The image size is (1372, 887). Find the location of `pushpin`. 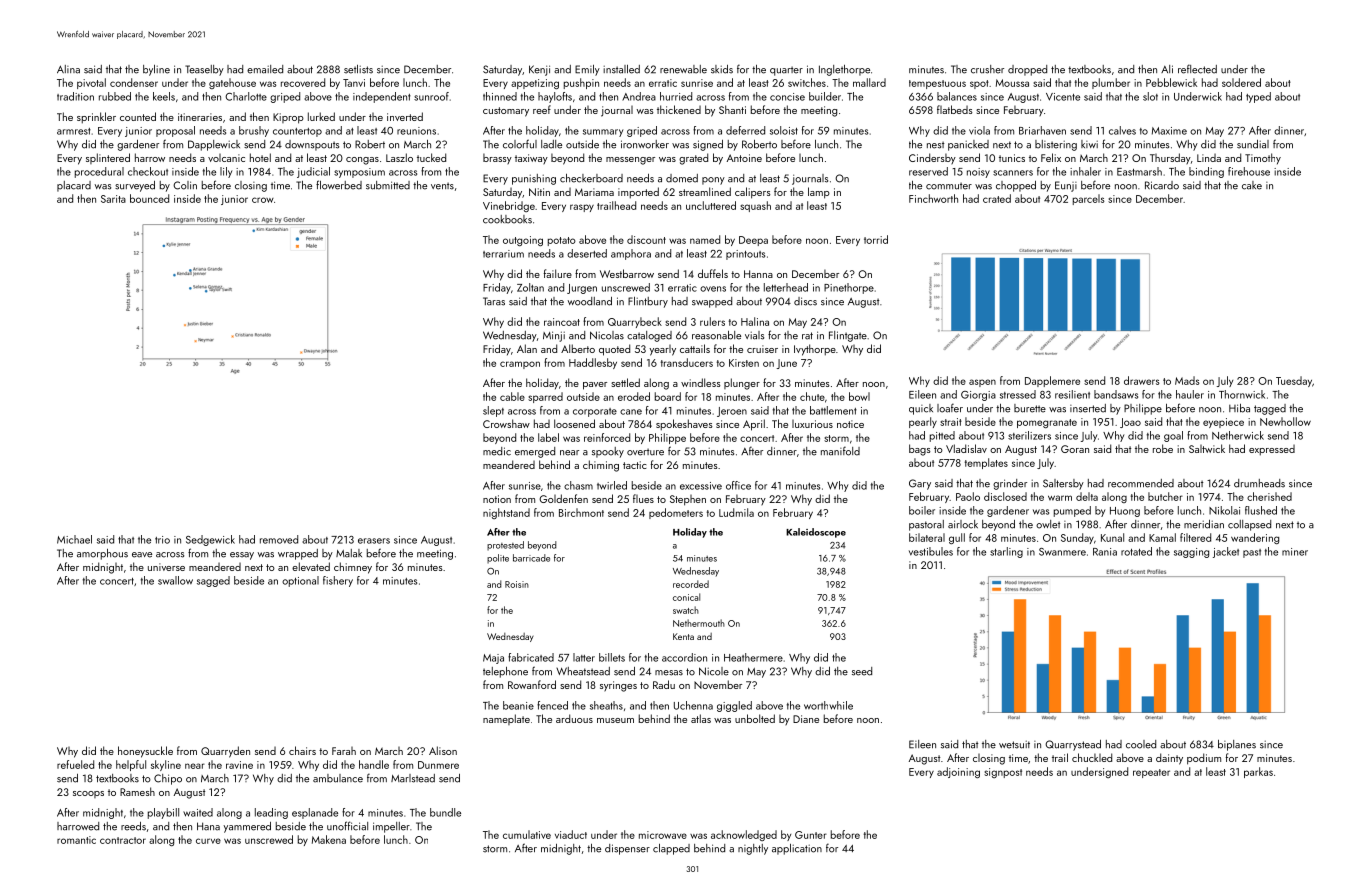

pushpin is located at coordinates (581, 83).
